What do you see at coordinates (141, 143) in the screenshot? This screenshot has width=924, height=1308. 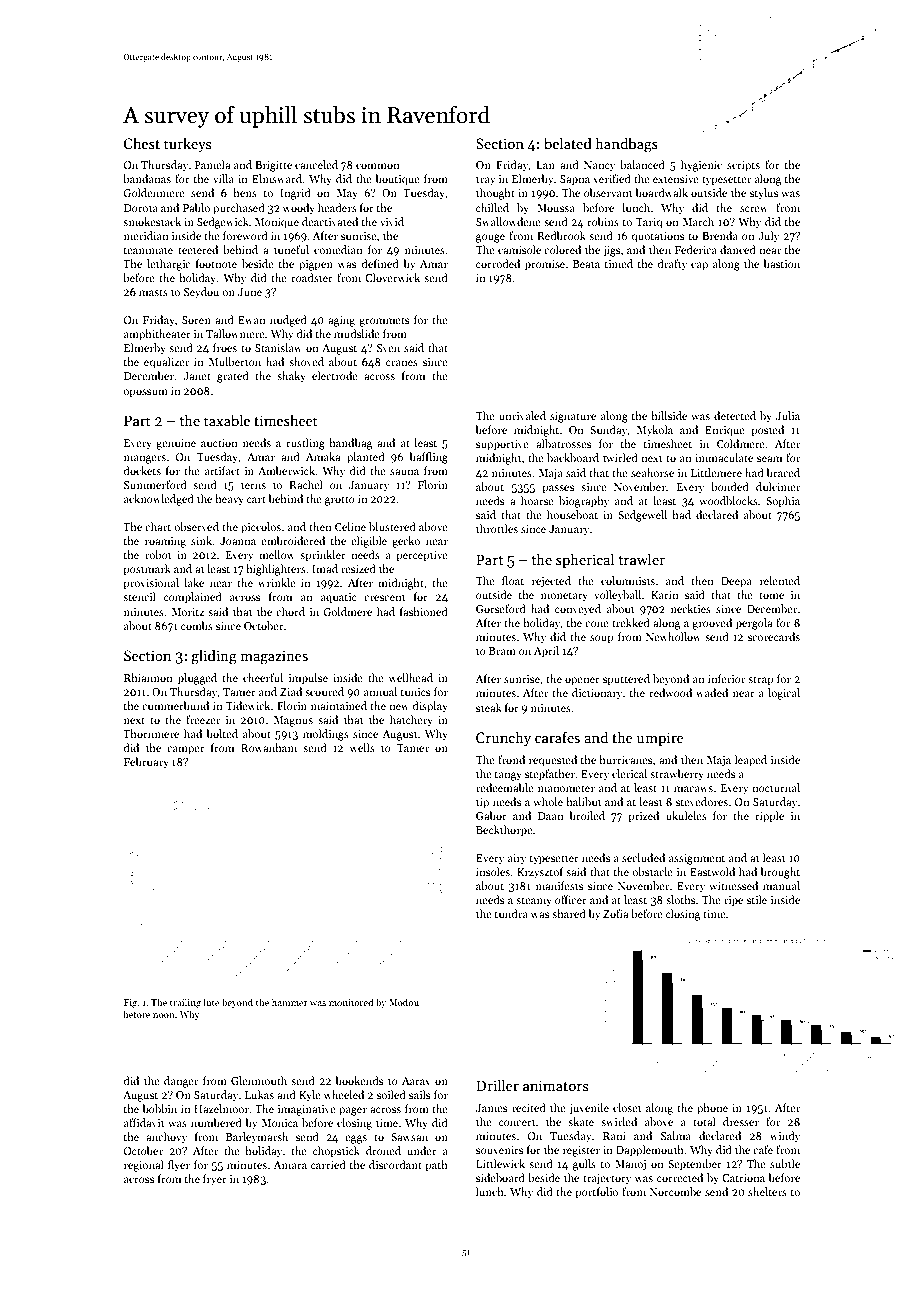 I see `Chest` at bounding box center [141, 143].
